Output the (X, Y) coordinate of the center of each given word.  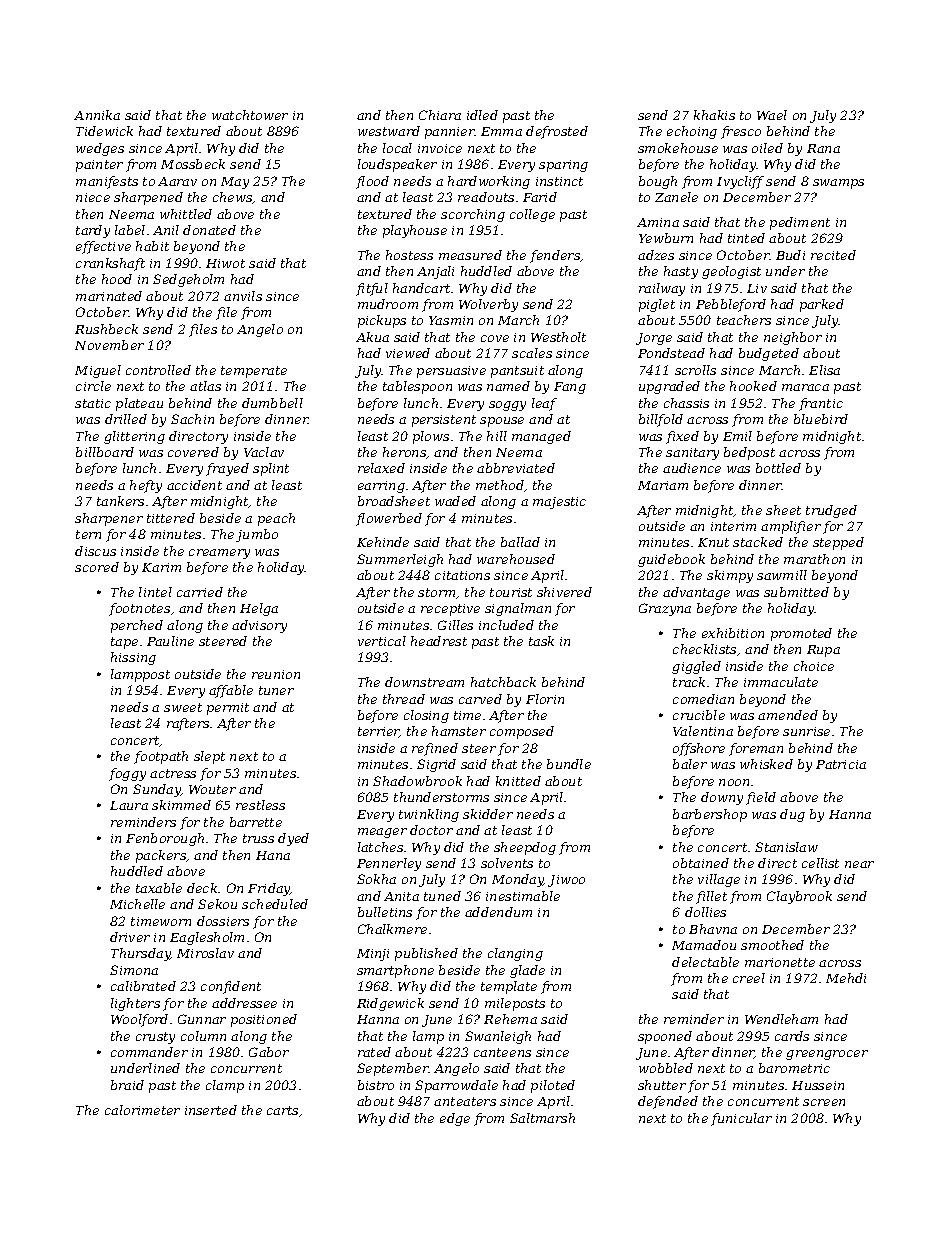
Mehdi (846, 978)
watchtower (250, 115)
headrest (439, 641)
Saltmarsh (542, 1118)
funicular (741, 1119)
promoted (801, 634)
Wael (772, 115)
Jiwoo (566, 881)
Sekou (217, 904)
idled (482, 115)
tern (88, 534)
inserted (211, 1110)
